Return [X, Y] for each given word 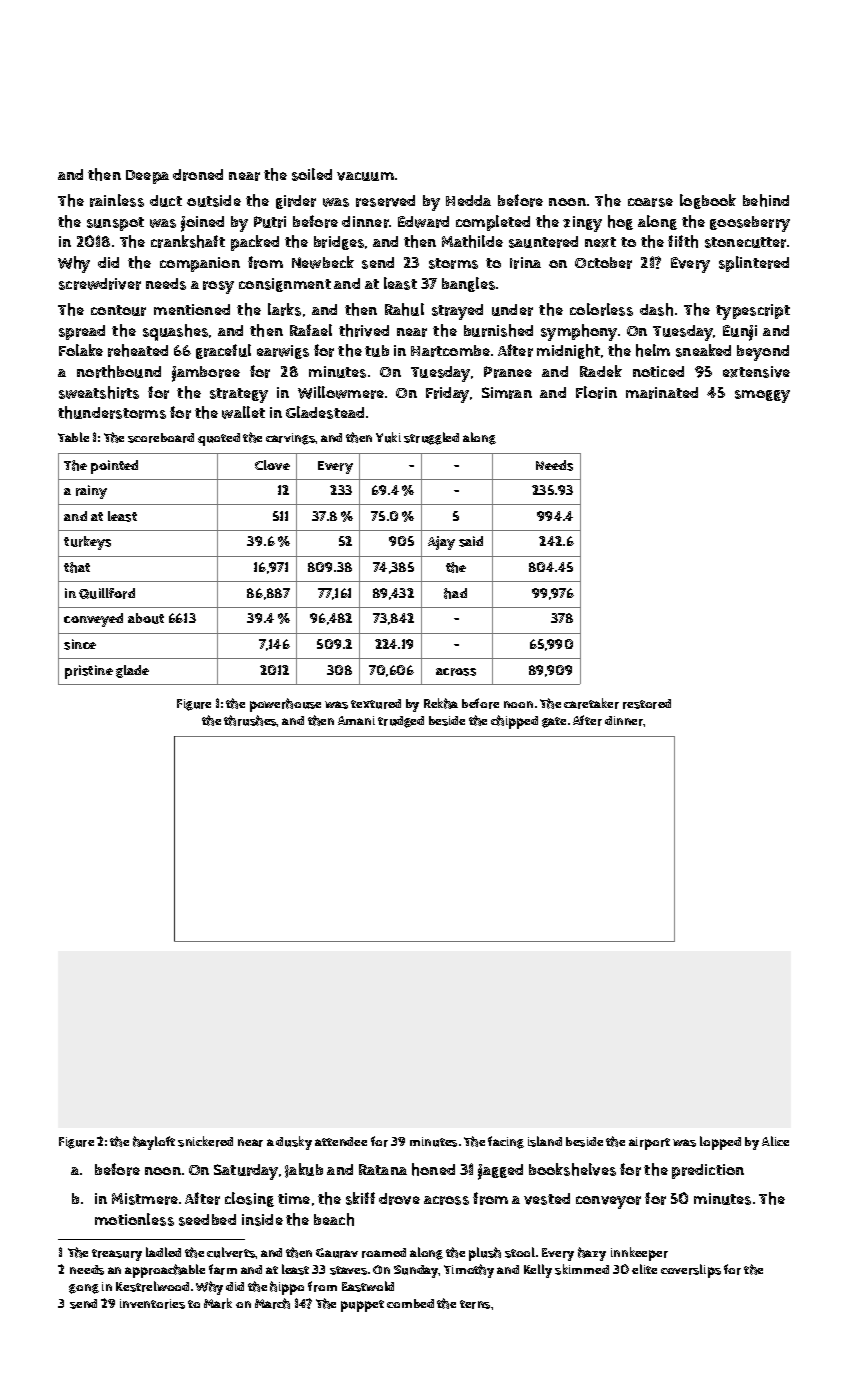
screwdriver [100, 284]
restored [647, 704]
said [471, 541]
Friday [447, 395]
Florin [596, 392]
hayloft [154, 1143]
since [80, 644]
